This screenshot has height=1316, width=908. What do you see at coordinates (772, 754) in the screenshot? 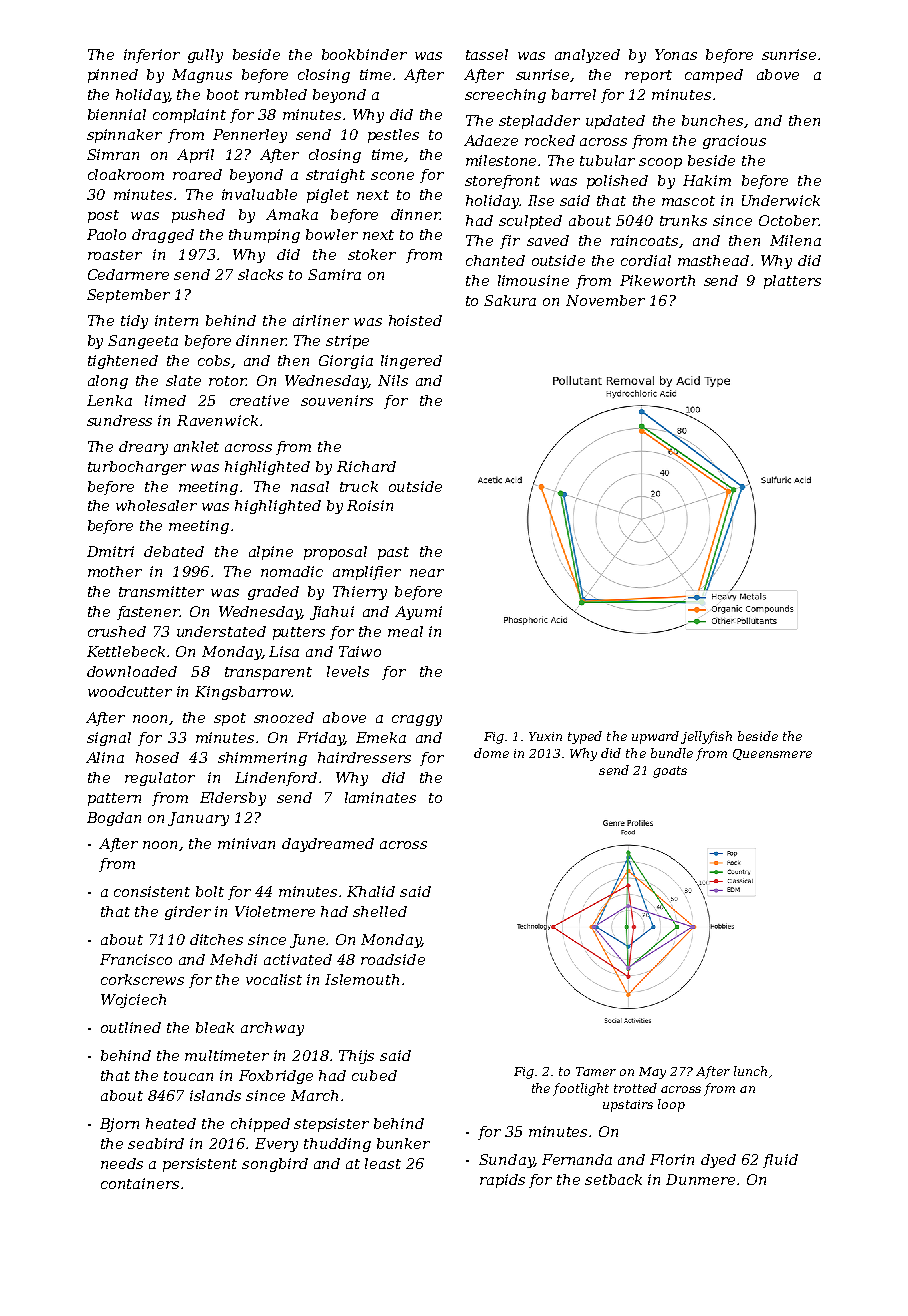
I see `Queensmere` at bounding box center [772, 754].
